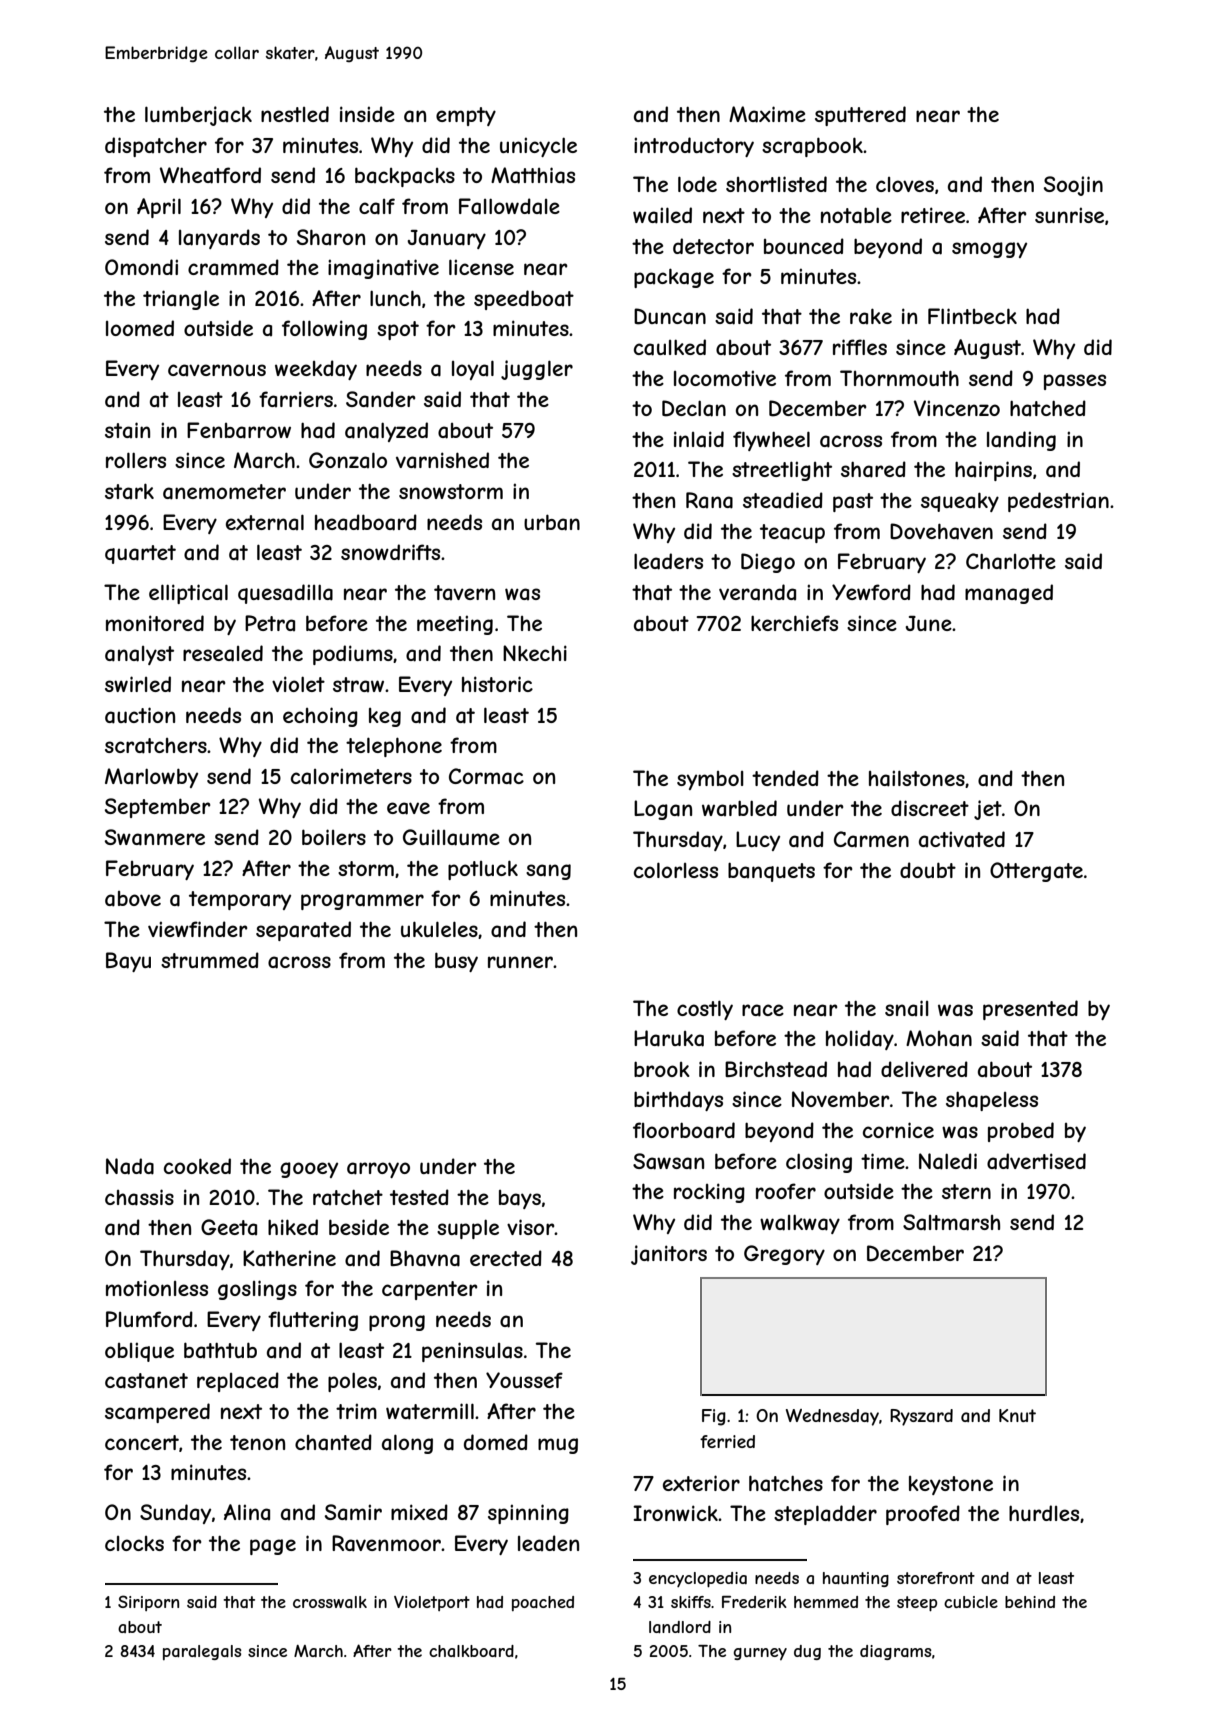  What do you see at coordinates (316, 370) in the image?
I see `weekday` at bounding box center [316, 370].
